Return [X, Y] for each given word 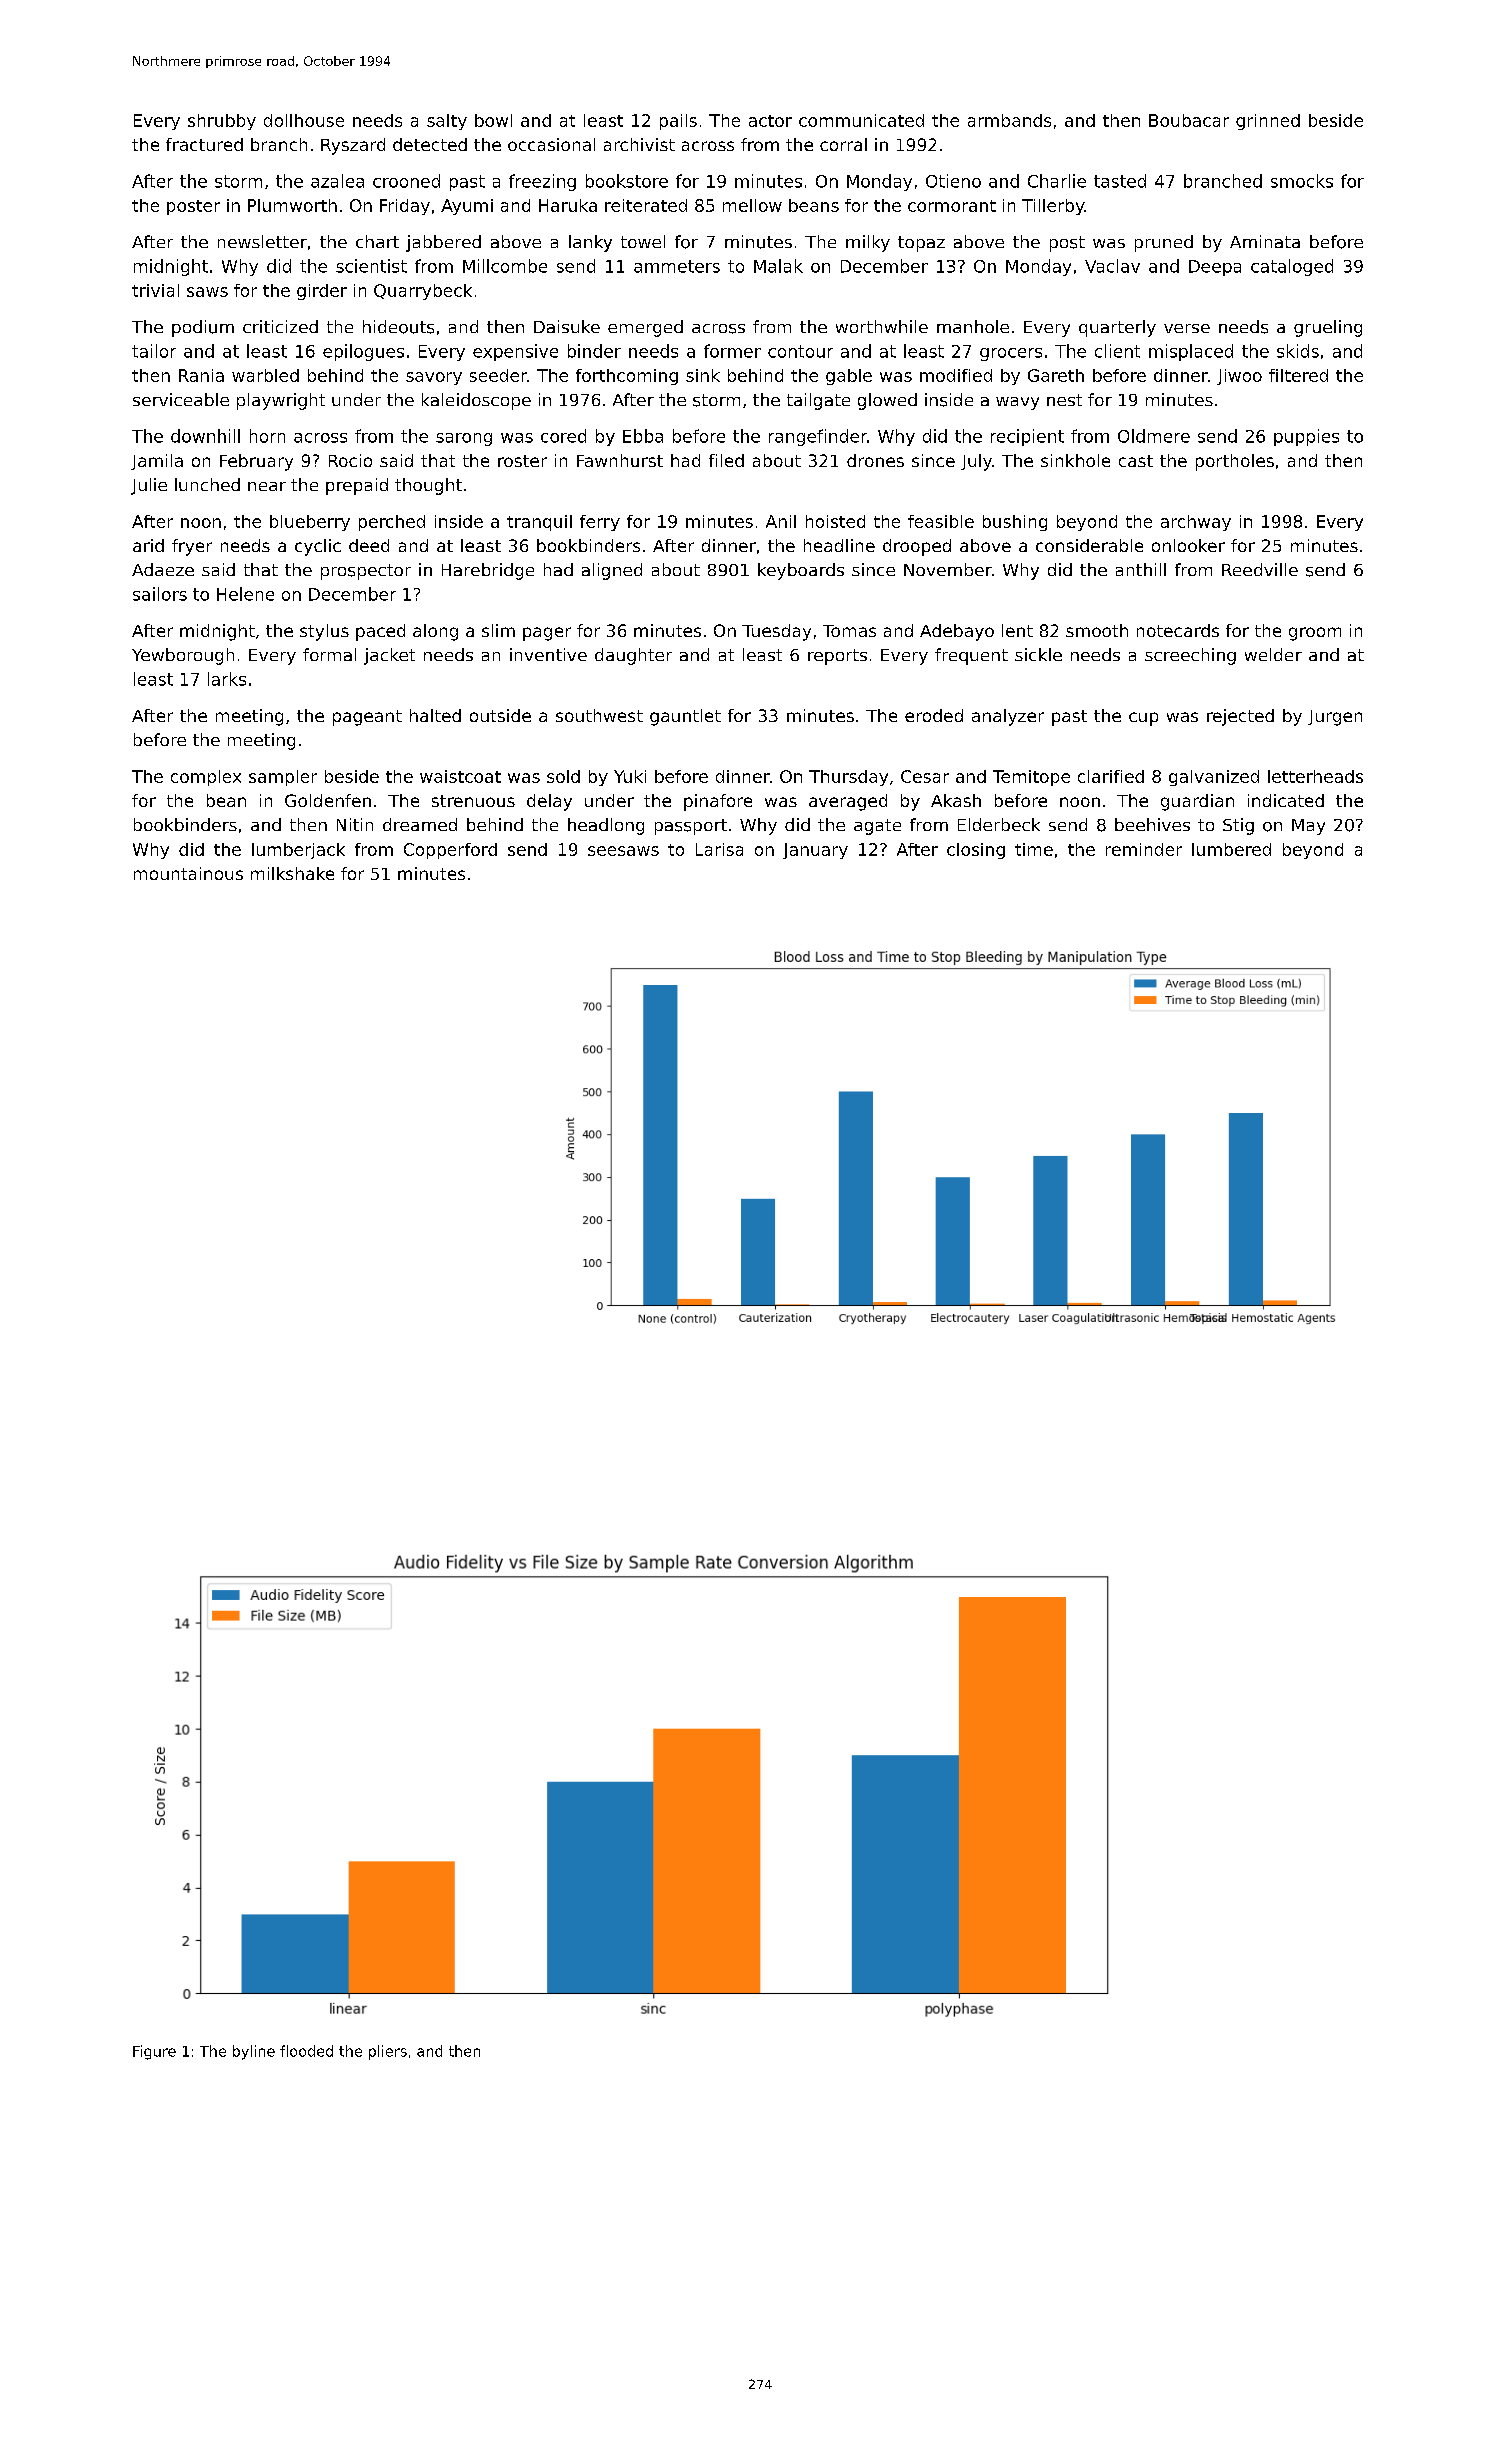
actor [770, 121]
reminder [1144, 849]
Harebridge [488, 571]
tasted [1120, 181]
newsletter [262, 241]
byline [254, 2052]
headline [839, 545]
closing [976, 851]
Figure [154, 2052]
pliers [388, 2052]
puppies [1306, 437]
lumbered [1231, 849]
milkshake [292, 873]
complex [206, 778]
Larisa [719, 849]
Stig [1238, 826]
